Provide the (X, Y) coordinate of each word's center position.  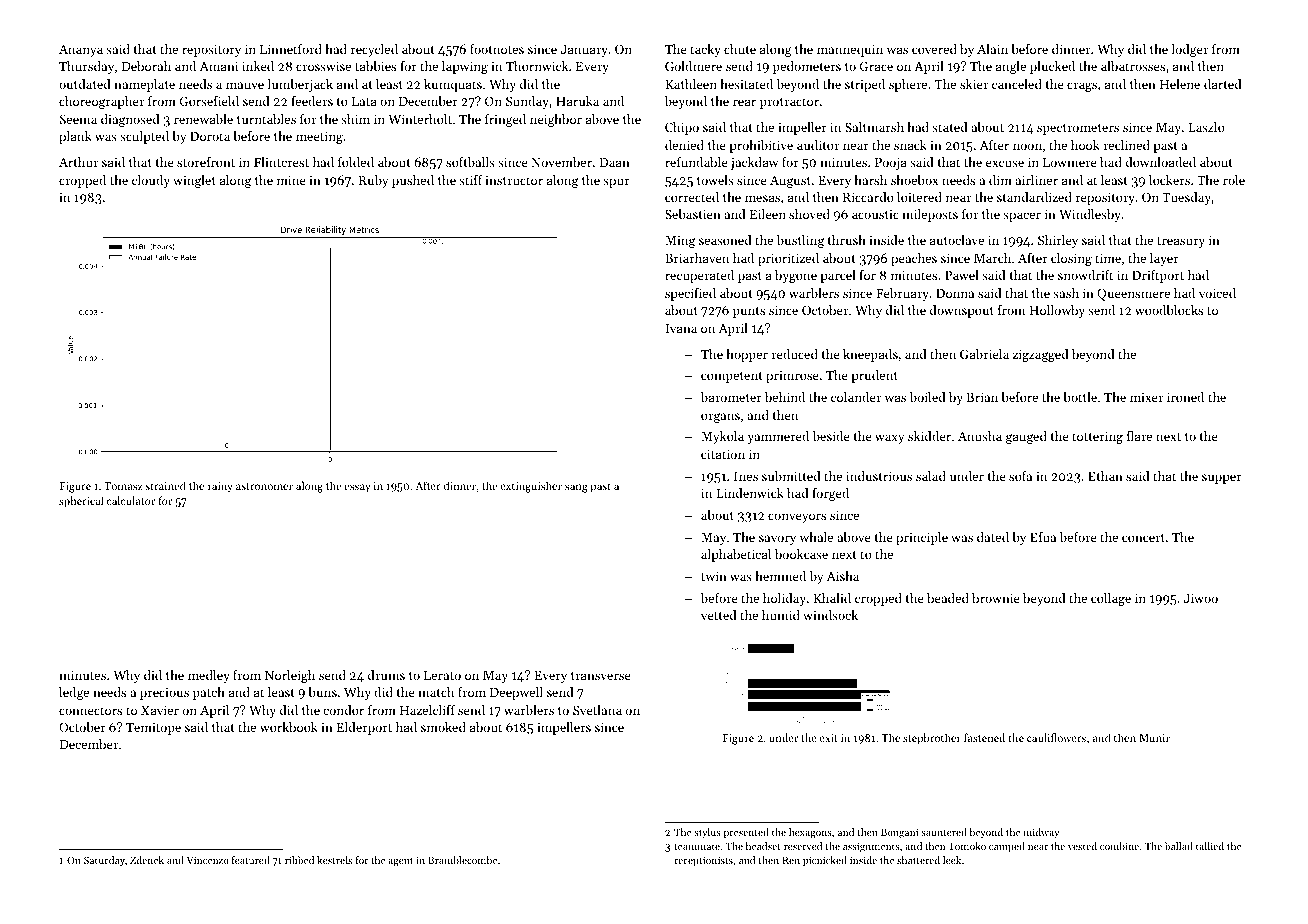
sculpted (144, 137)
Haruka (577, 101)
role (1234, 180)
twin (714, 576)
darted (1223, 84)
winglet (194, 181)
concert (1143, 538)
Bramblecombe (462, 860)
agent (400, 862)
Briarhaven (697, 258)
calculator (131, 500)
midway (1041, 833)
